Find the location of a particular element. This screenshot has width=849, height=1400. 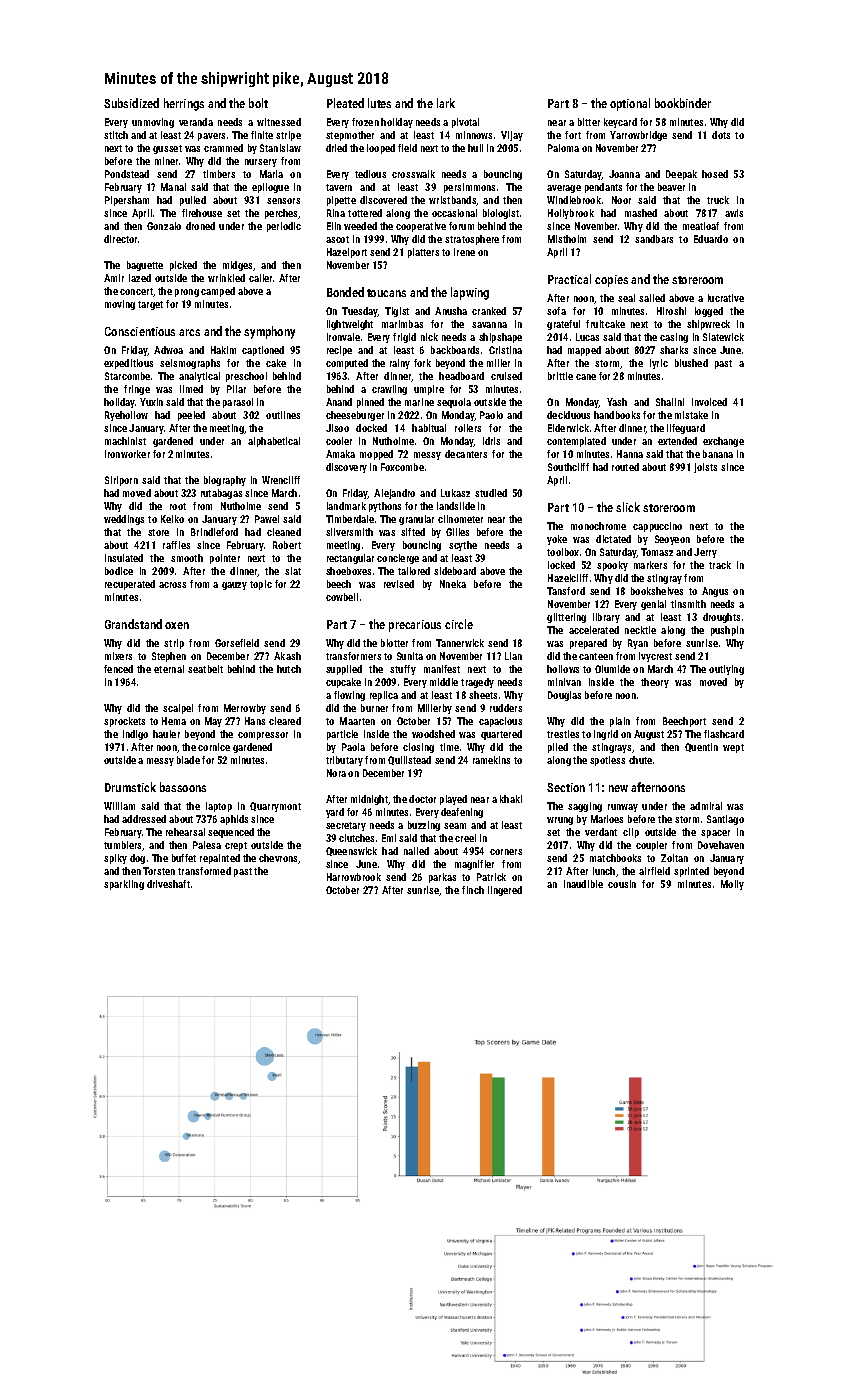

Stephen is located at coordinates (169, 657).
